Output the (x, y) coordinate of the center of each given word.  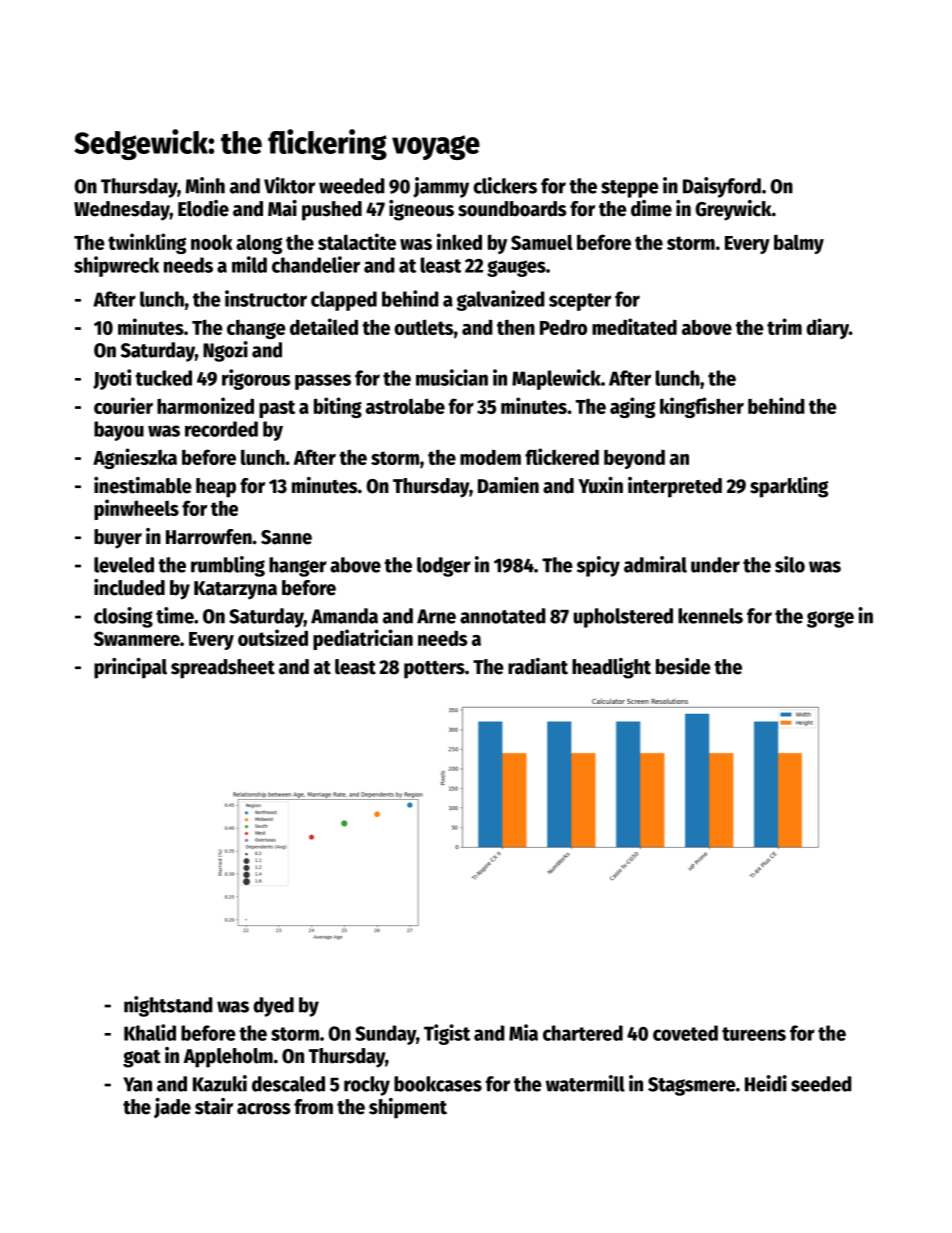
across (263, 1109)
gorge (830, 619)
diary (827, 328)
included (129, 587)
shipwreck (116, 266)
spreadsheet (223, 669)
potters (434, 670)
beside (683, 666)
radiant (538, 666)
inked (459, 241)
